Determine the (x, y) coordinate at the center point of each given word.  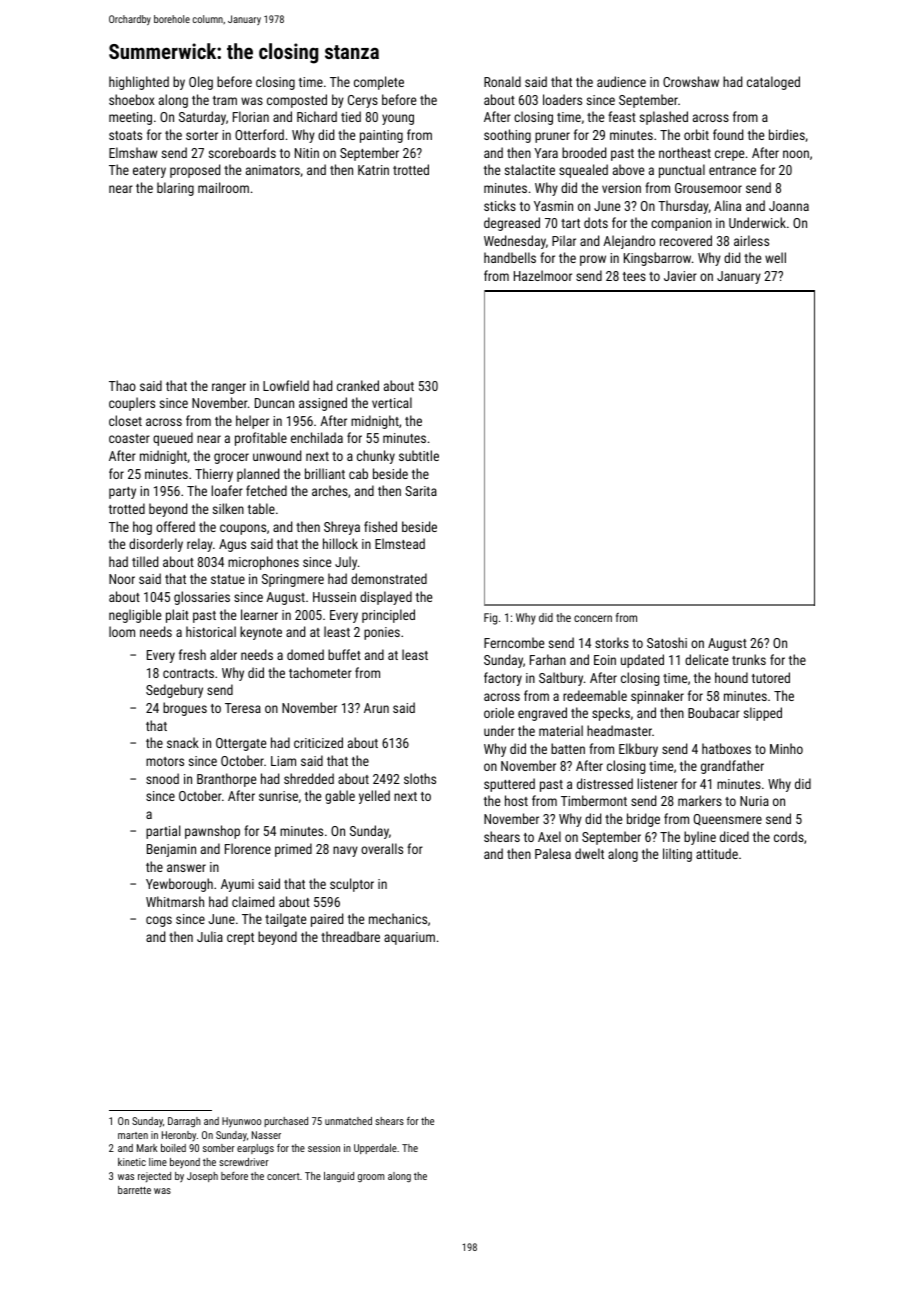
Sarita (421, 491)
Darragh (184, 1122)
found (728, 134)
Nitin (307, 153)
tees (634, 276)
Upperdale (375, 1149)
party (122, 493)
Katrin (373, 170)
